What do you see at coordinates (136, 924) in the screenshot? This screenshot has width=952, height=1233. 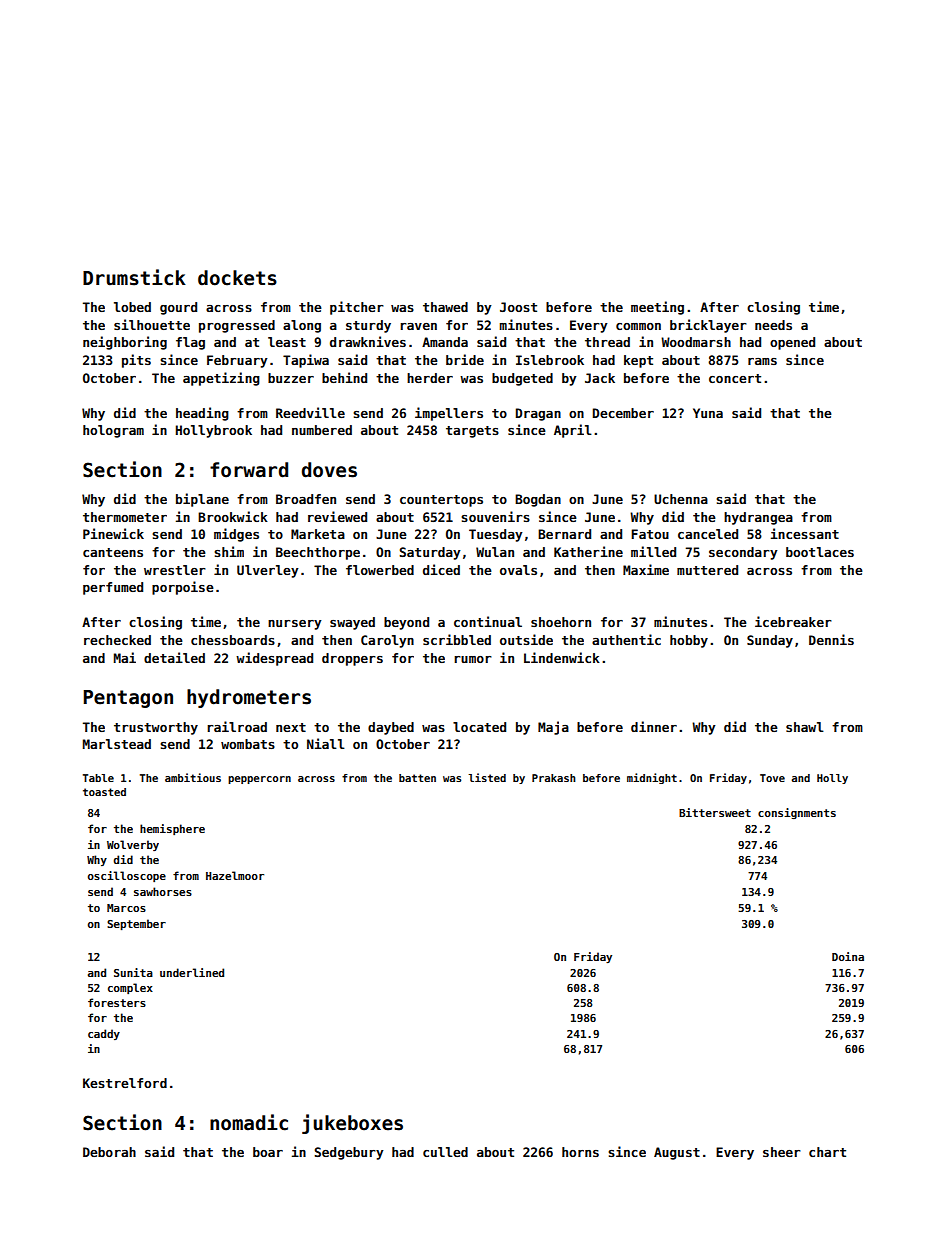 I see `September` at bounding box center [136, 924].
